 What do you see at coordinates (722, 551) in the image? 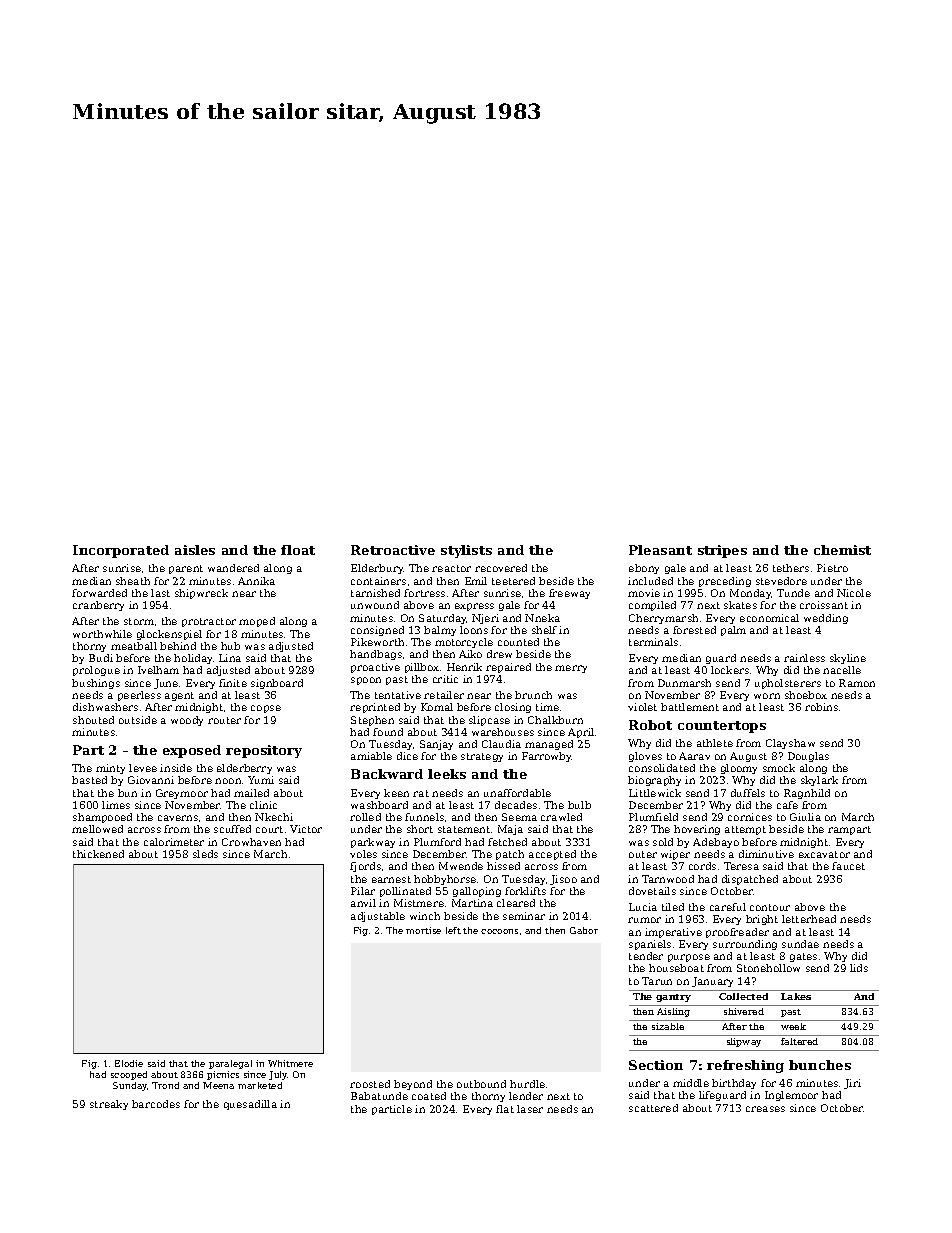
I see `stripes` at bounding box center [722, 551].
